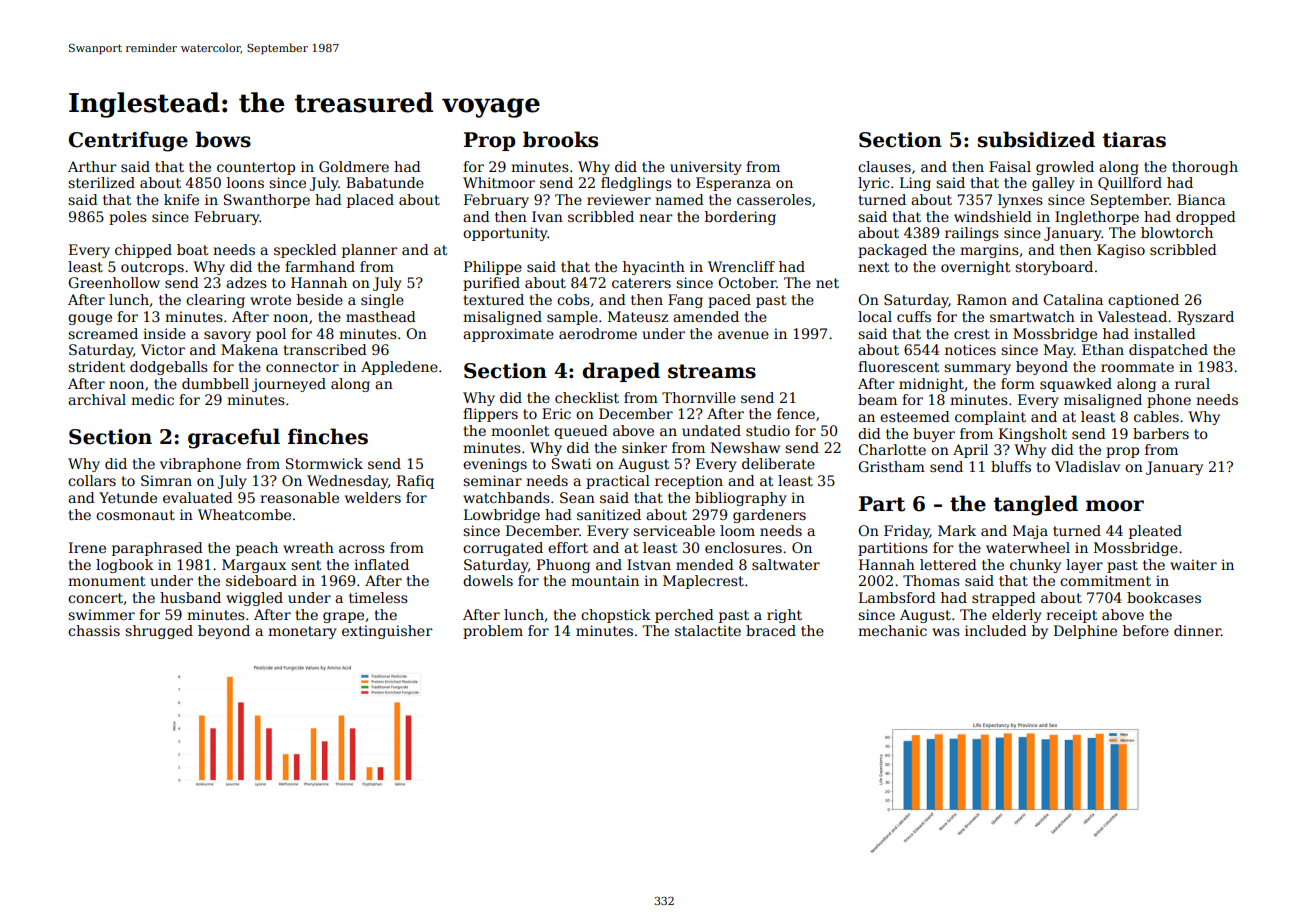 This document has width=1308, height=924. Describe the element at coordinates (769, 516) in the document. I see `gardeners` at that location.
